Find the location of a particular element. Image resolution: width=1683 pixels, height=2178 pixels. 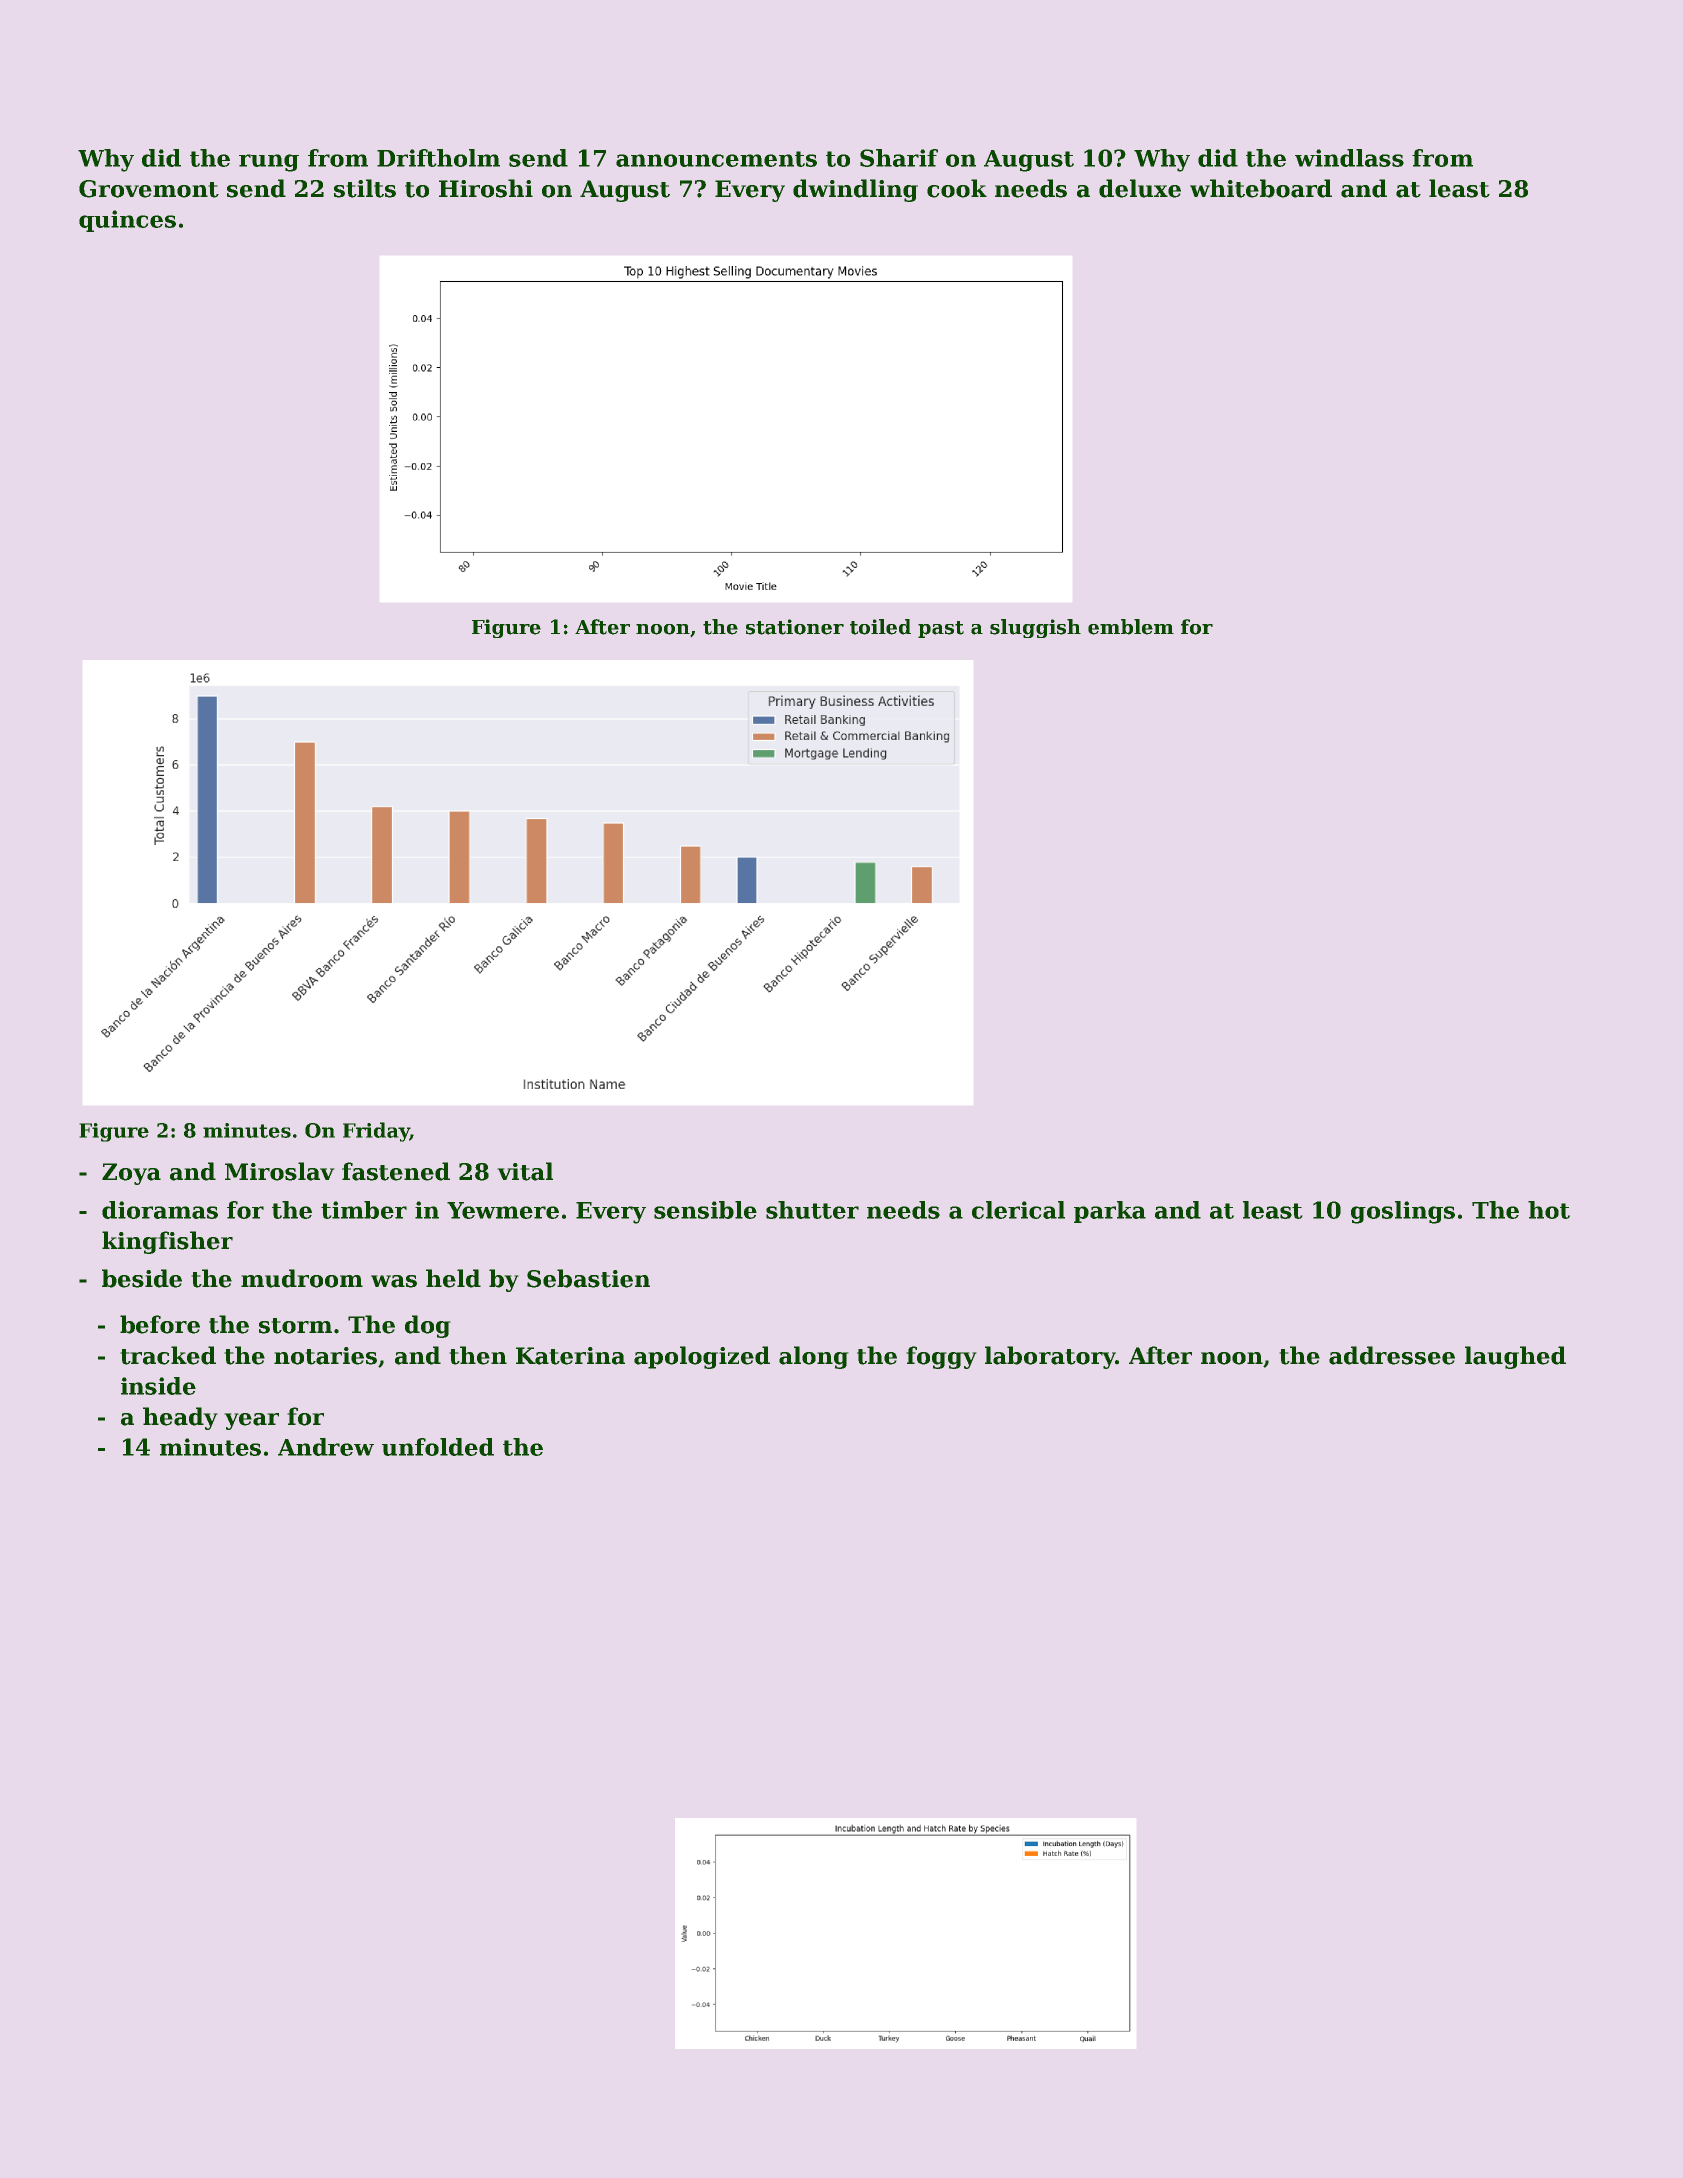

fastened is located at coordinates (396, 1171).
